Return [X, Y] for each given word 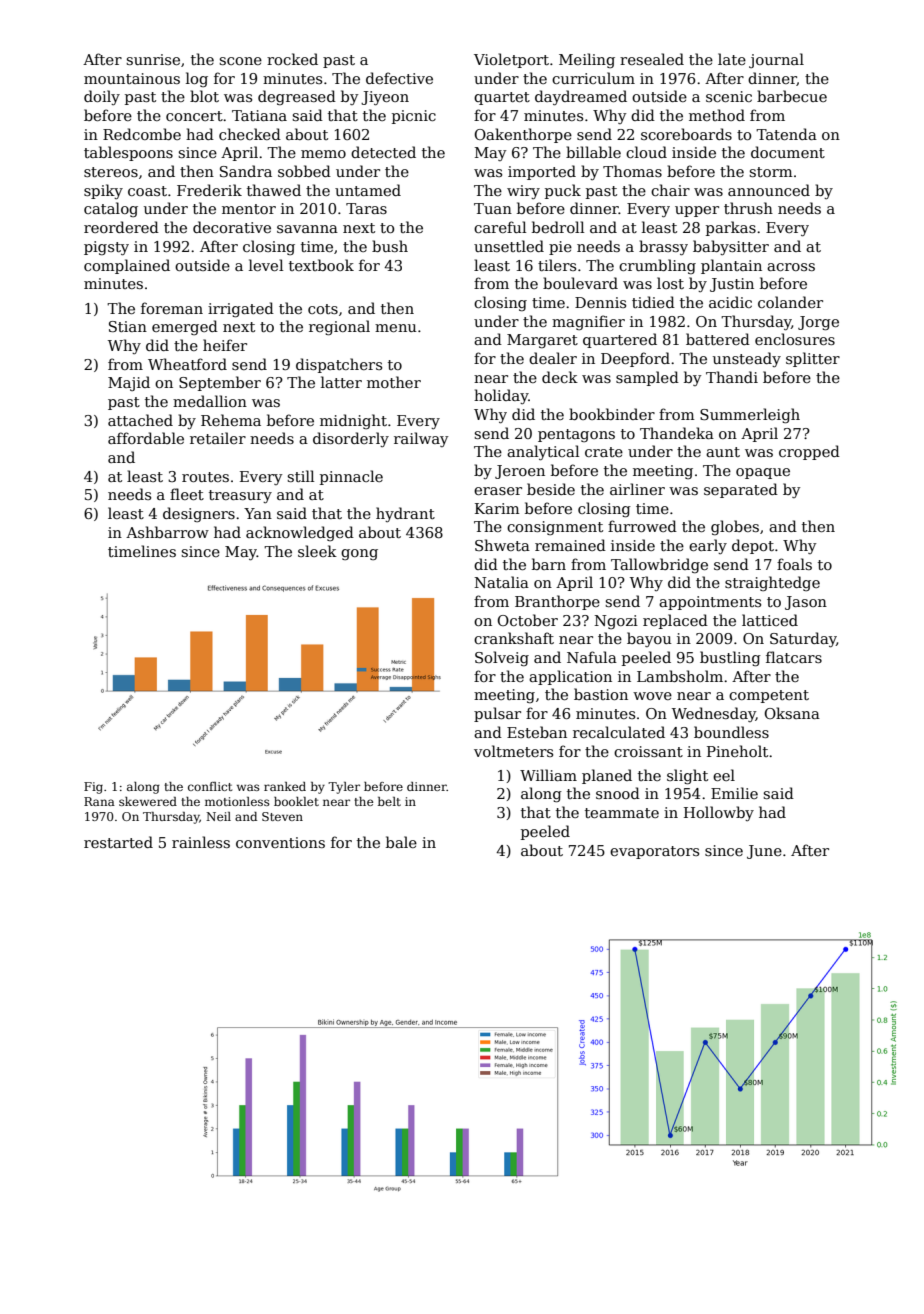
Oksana [792, 713]
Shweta [502, 545]
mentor [249, 209]
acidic [730, 302]
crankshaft [514, 638]
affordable [146, 438]
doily [102, 97]
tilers [557, 265]
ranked [285, 786]
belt [389, 801]
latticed [770, 620]
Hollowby [719, 813]
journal [776, 60]
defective [399, 78]
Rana [99, 801]
